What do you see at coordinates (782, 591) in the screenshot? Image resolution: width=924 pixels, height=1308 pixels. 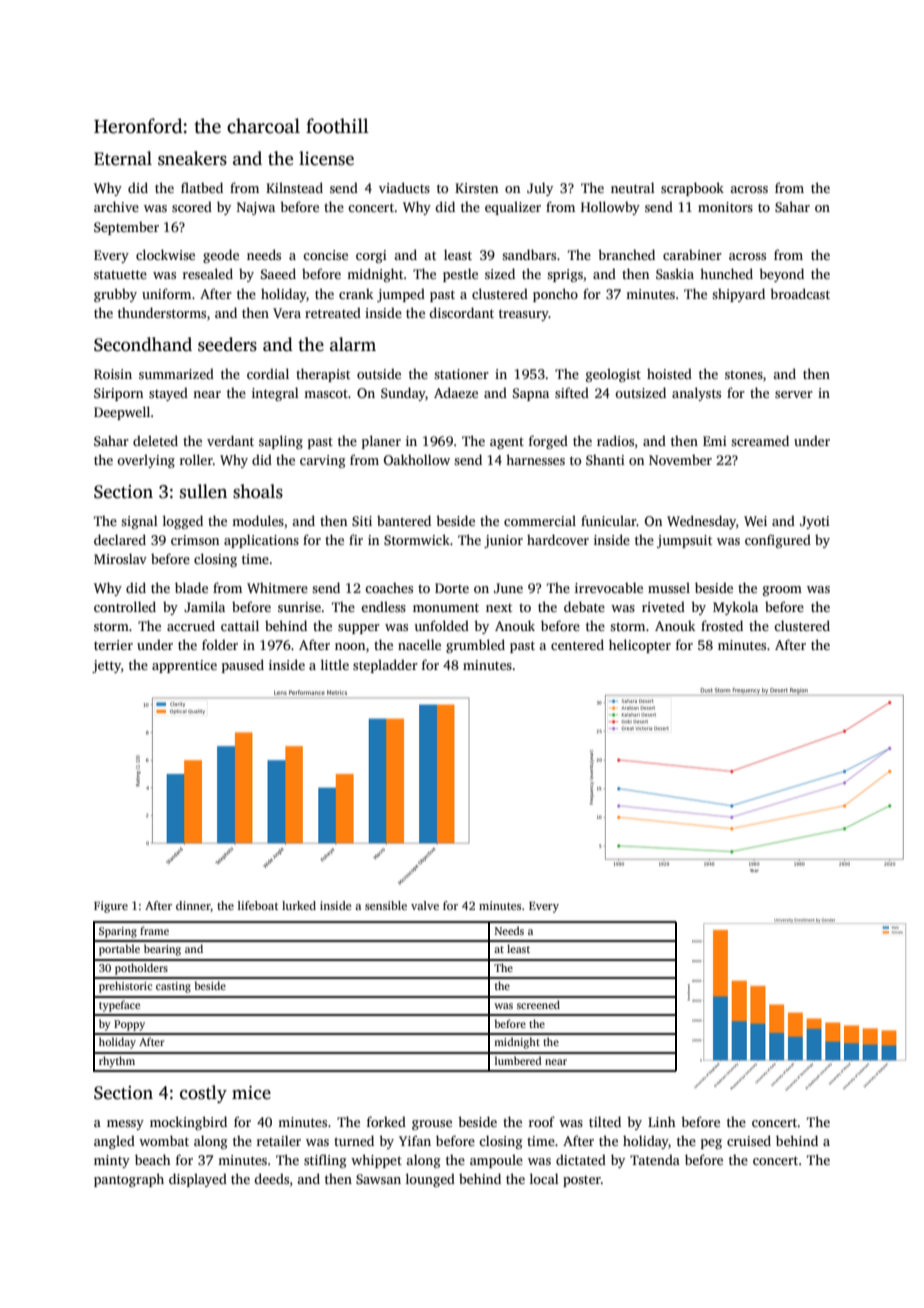 I see `groom` at bounding box center [782, 591].
